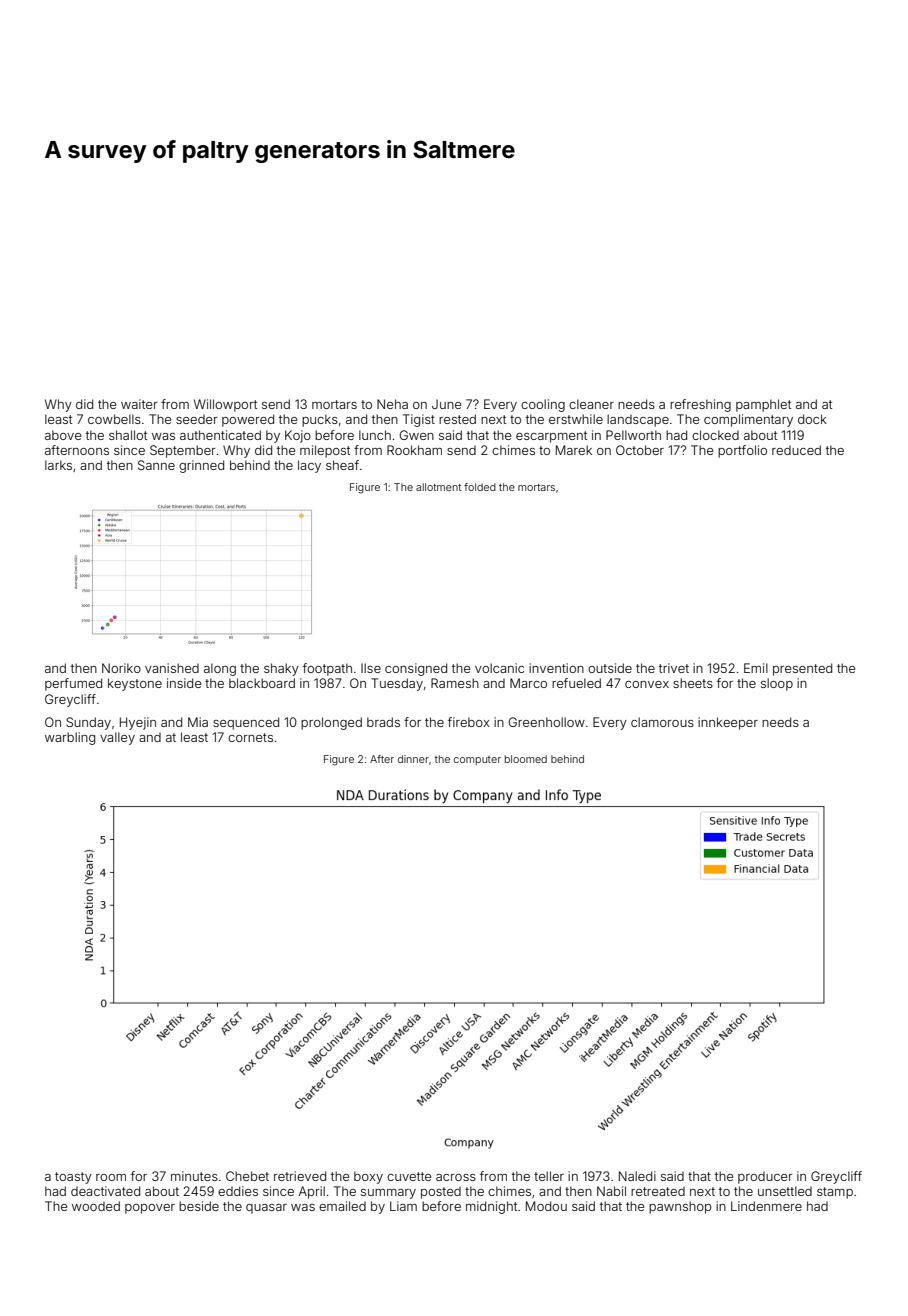  Describe the element at coordinates (139, 404) in the page. I see `waiter` at that location.
